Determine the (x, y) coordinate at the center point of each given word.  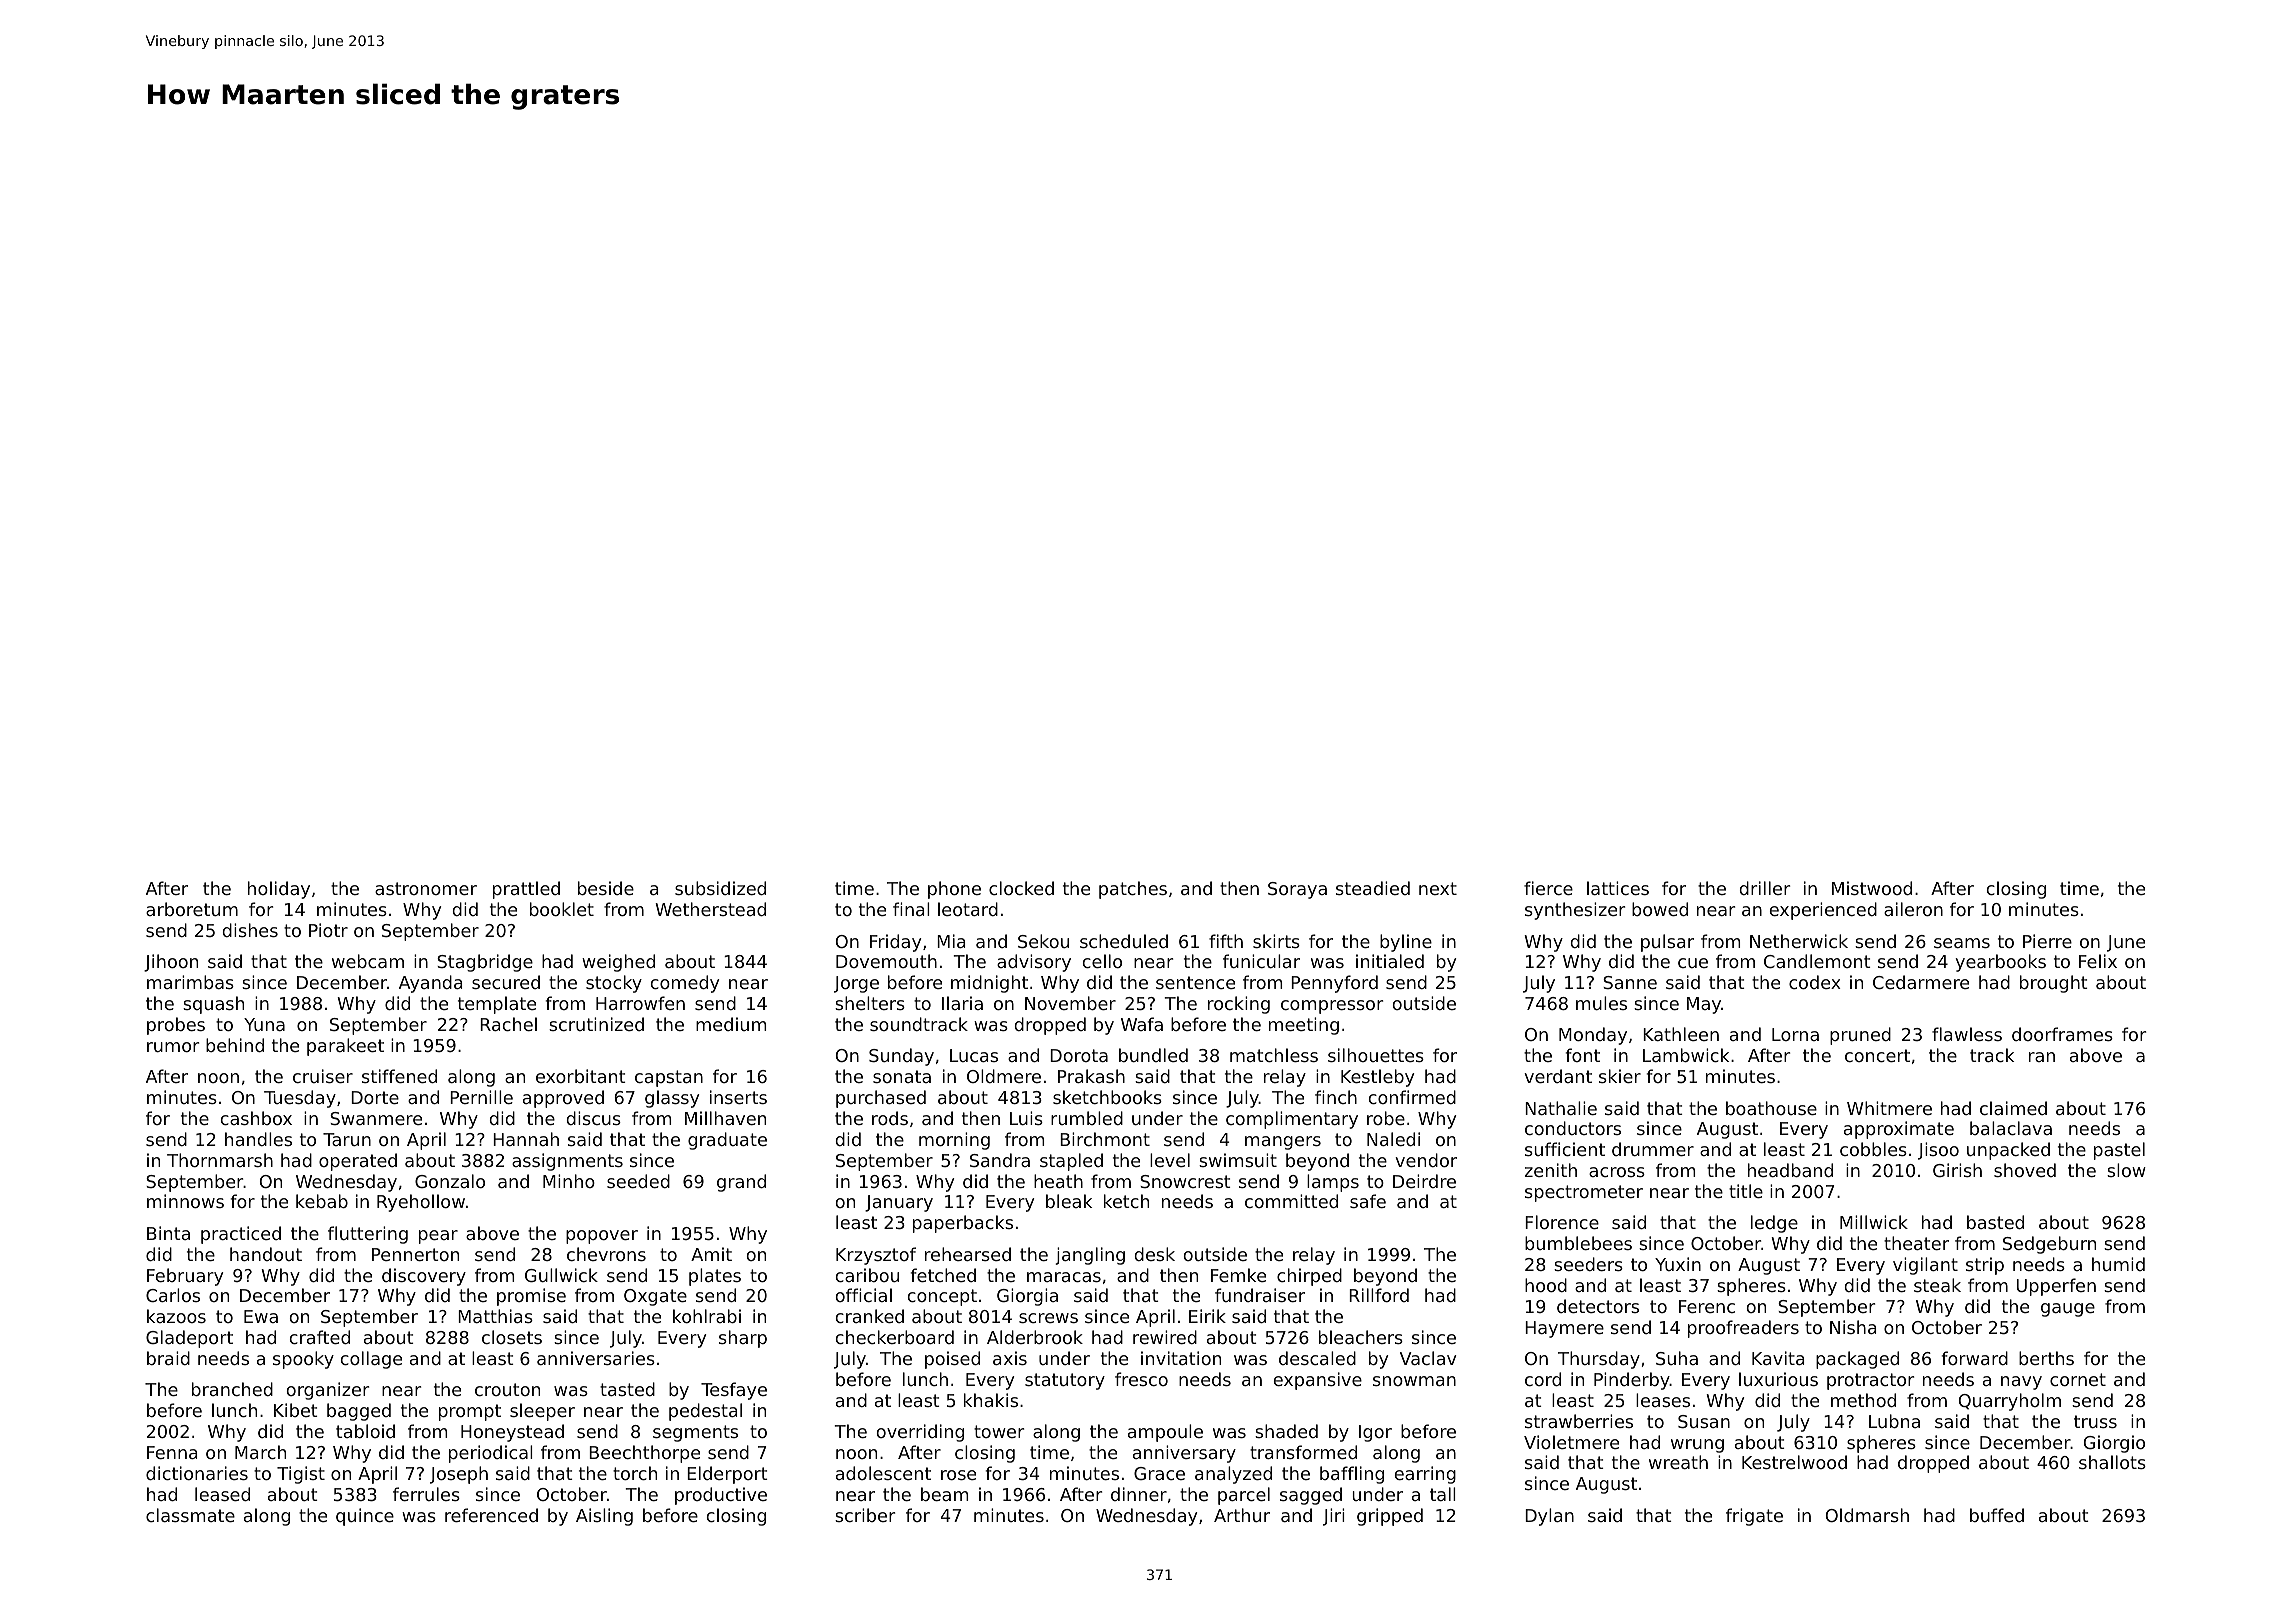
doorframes (2062, 1034)
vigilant (1925, 1266)
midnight (989, 984)
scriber (865, 1515)
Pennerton (415, 1254)
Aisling (604, 1517)
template (497, 1005)
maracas (1064, 1277)
